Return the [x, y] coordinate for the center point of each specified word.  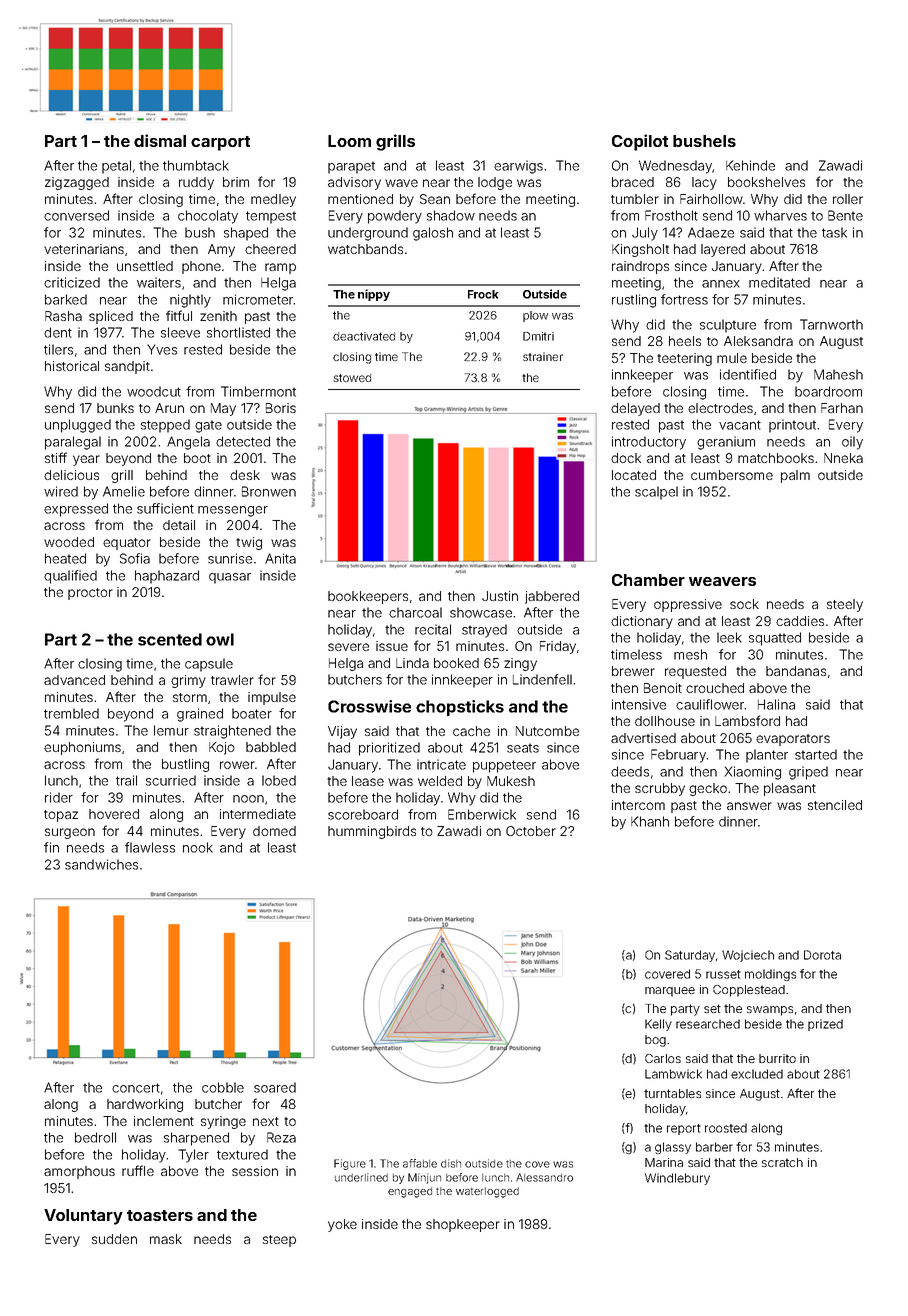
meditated [779, 282]
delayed [635, 409]
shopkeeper [463, 1225]
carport [220, 143]
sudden [114, 1239]
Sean [435, 199]
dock [626, 458]
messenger [233, 511]
